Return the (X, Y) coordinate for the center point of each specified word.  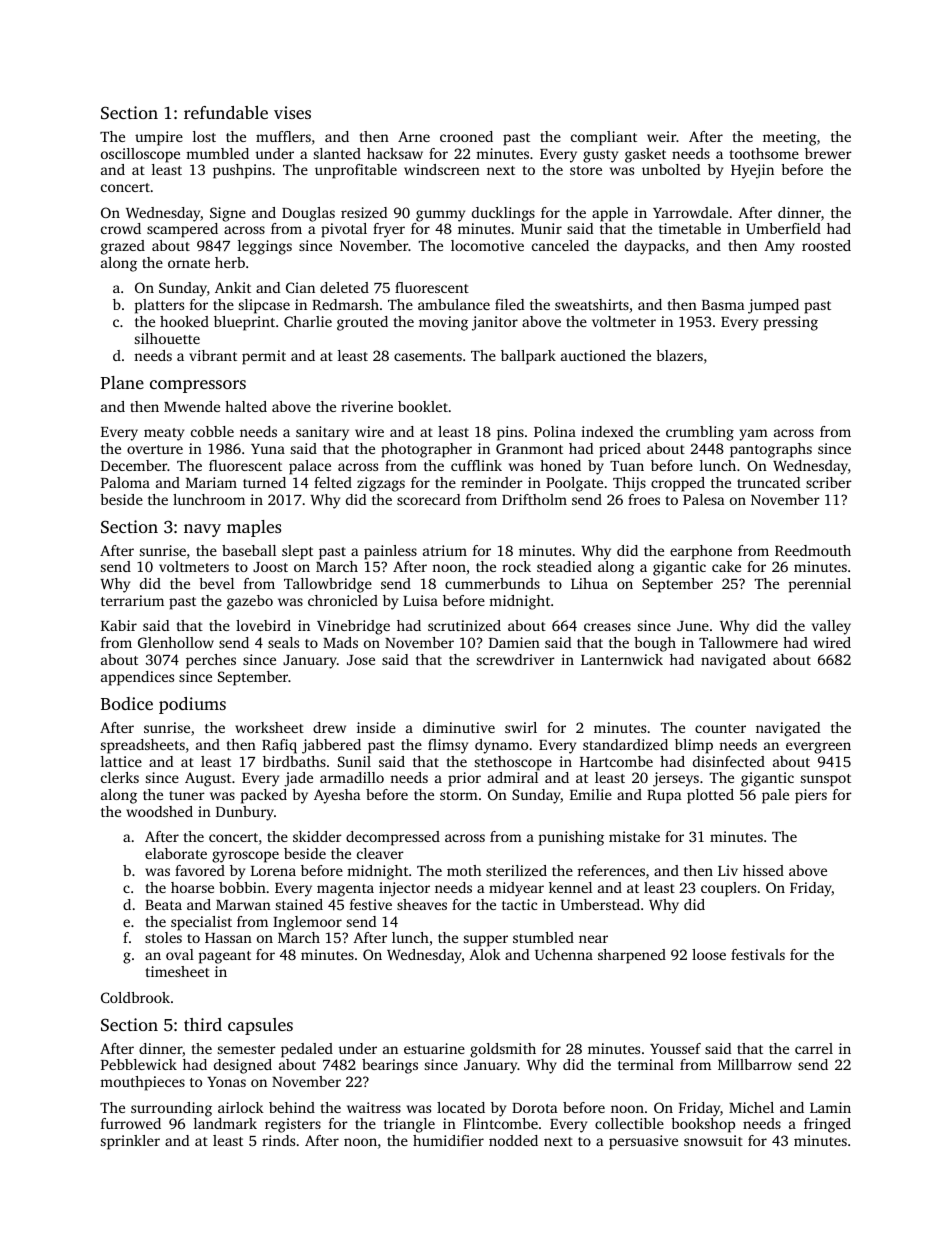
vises (292, 112)
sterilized (516, 870)
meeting (790, 138)
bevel (216, 583)
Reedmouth (813, 550)
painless (390, 552)
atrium (445, 550)
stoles (163, 937)
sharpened (632, 956)
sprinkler (130, 1142)
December (134, 465)
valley (831, 627)
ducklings (503, 214)
